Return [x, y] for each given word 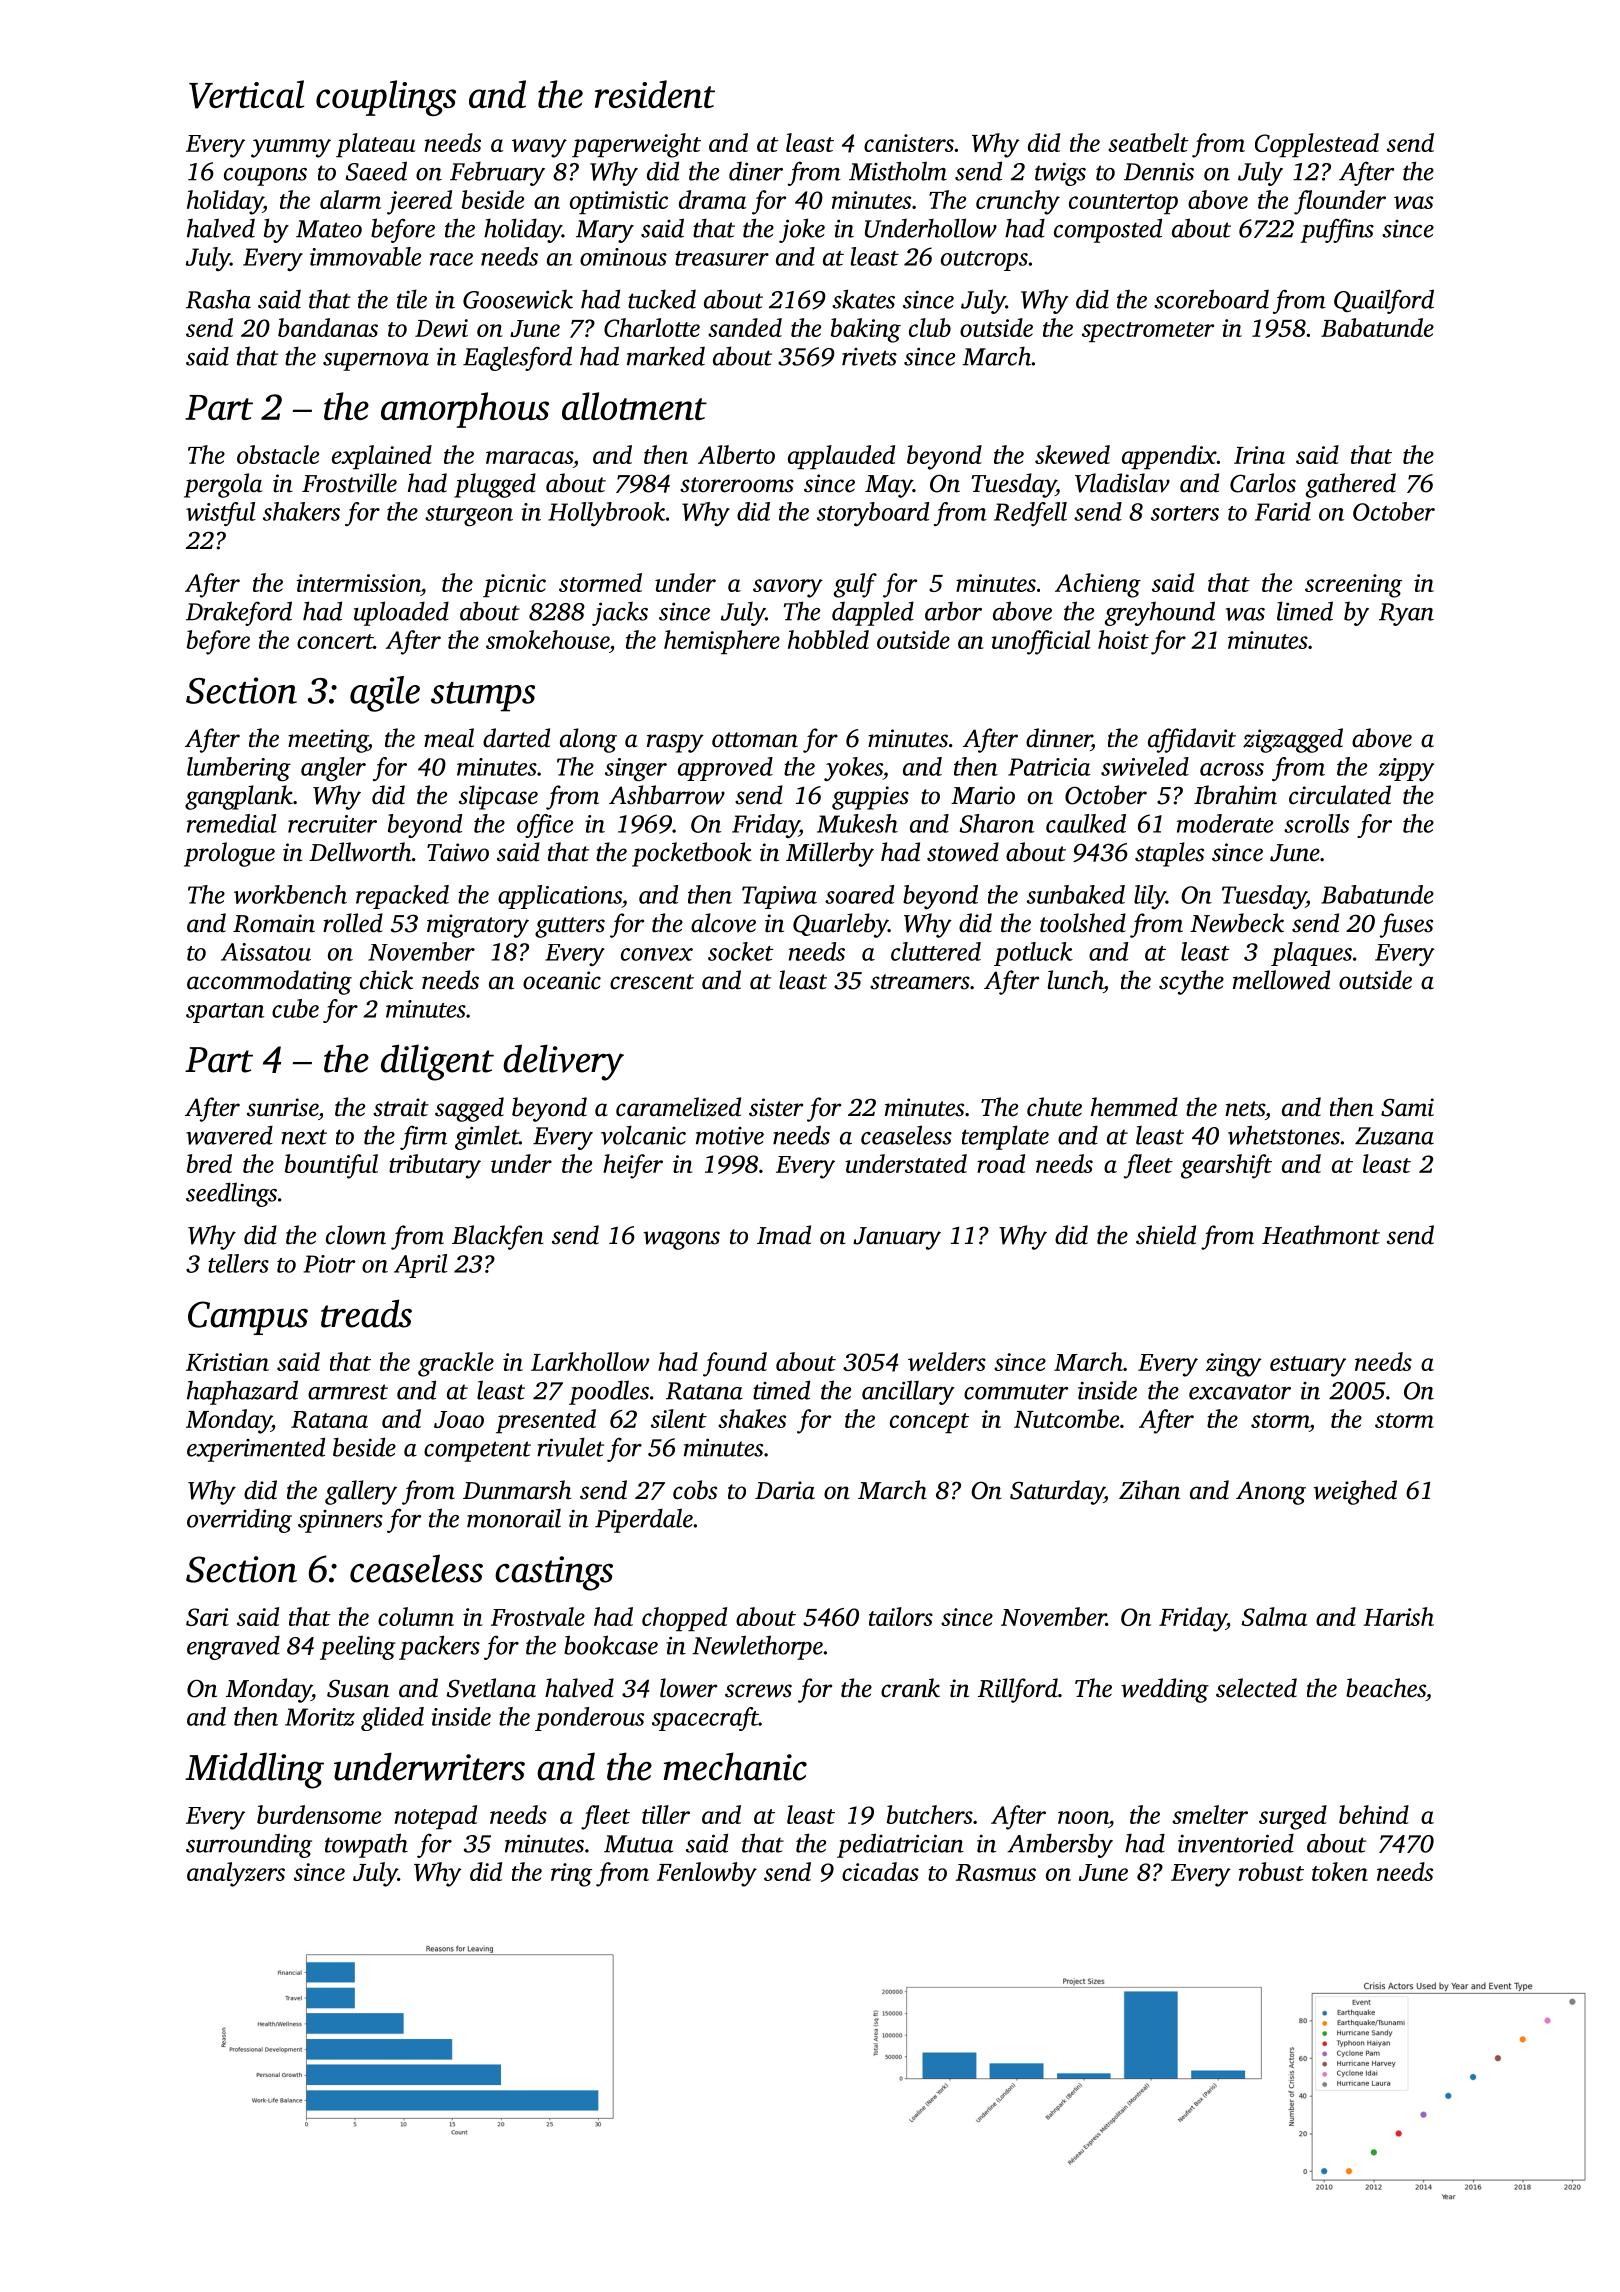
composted [1108, 230]
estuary [1308, 1366]
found [735, 1364]
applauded [841, 457]
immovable [365, 256]
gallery [361, 1492]
